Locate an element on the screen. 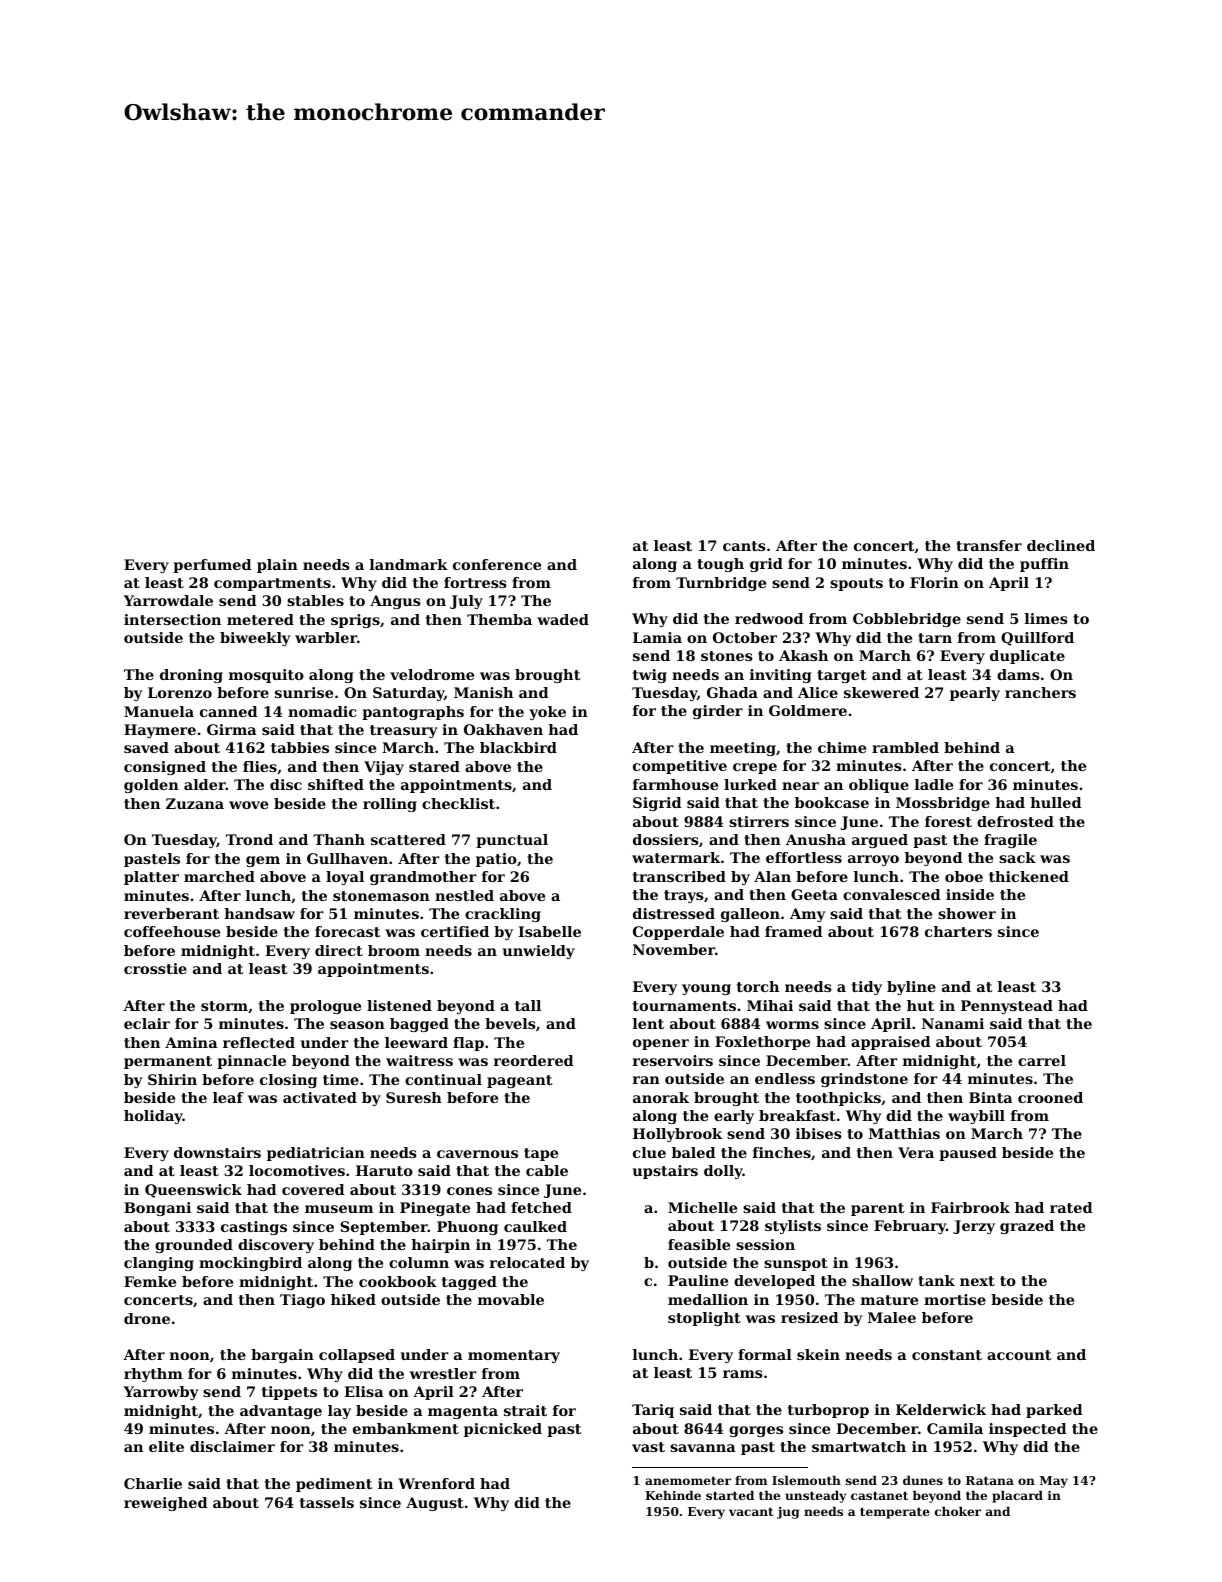  Foxlethorpe is located at coordinates (762, 1043).
